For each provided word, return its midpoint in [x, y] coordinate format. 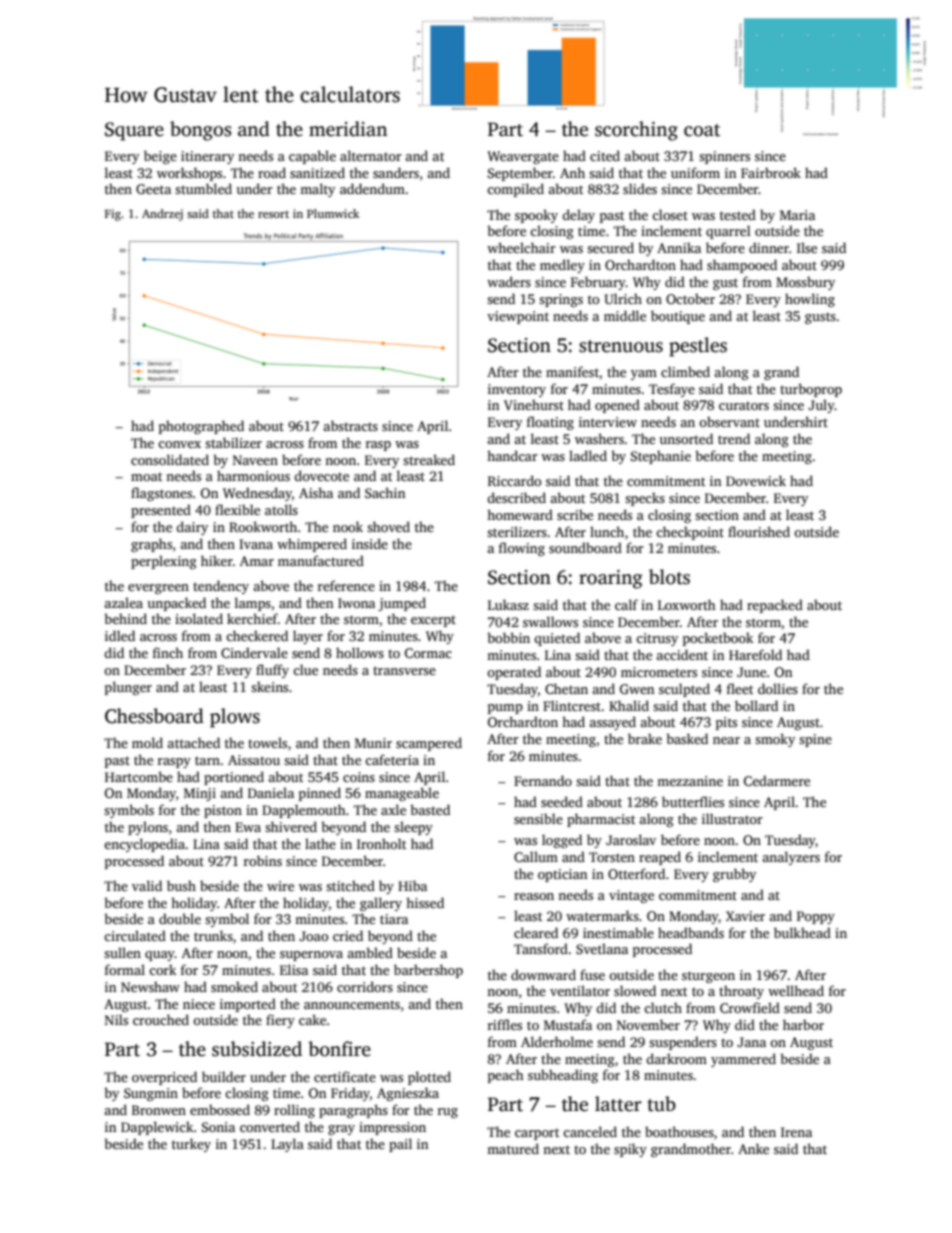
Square [134, 131]
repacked [775, 606]
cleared [536, 932]
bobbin [508, 637]
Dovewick [756, 480]
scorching [636, 131]
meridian [348, 129]
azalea [123, 602]
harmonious [253, 475]
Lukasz [508, 604]
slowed [635, 990]
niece [199, 1004]
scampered [429, 744]
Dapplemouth [304, 811]
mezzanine [690, 781]
